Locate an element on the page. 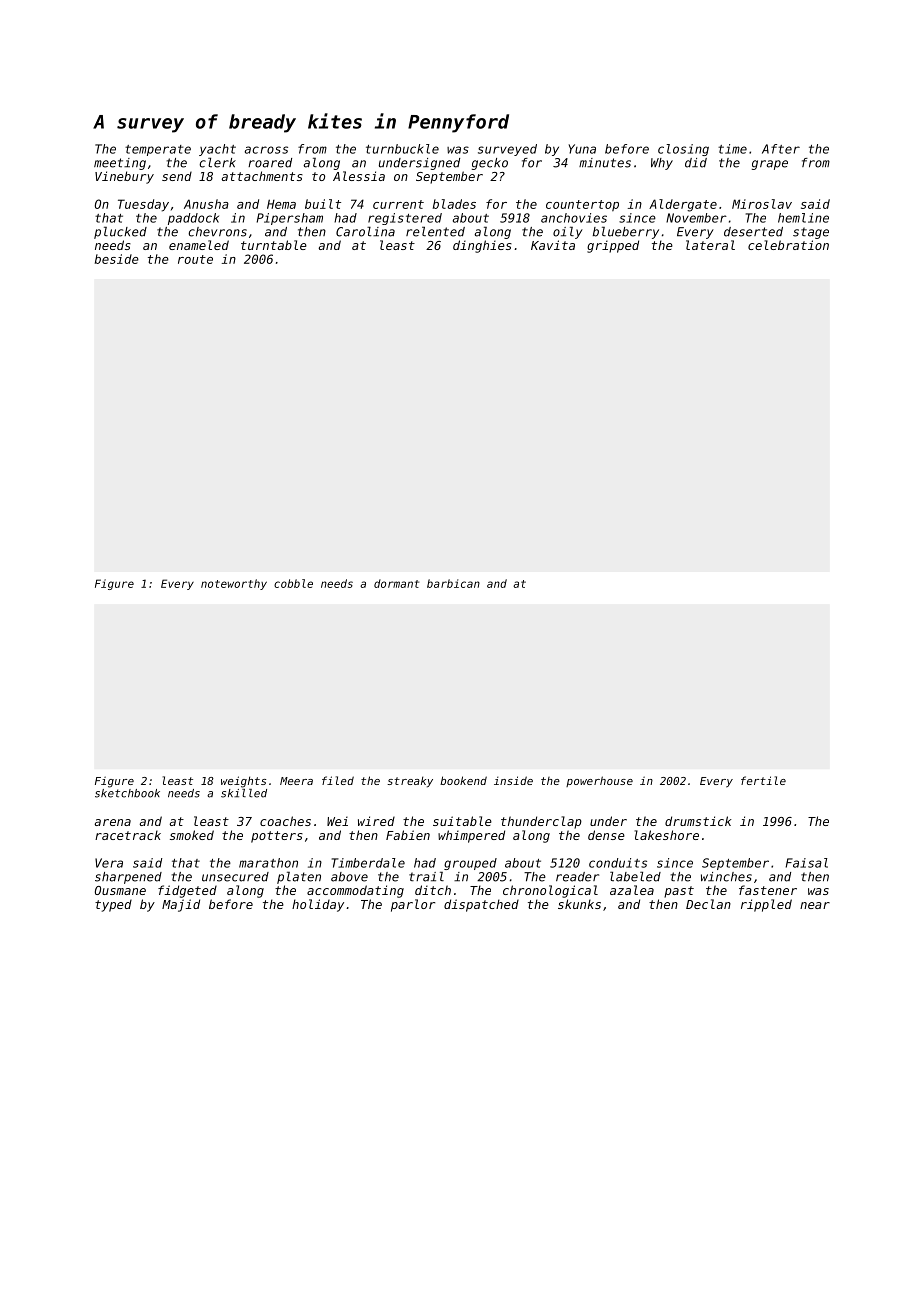  countertop is located at coordinates (582, 205).
